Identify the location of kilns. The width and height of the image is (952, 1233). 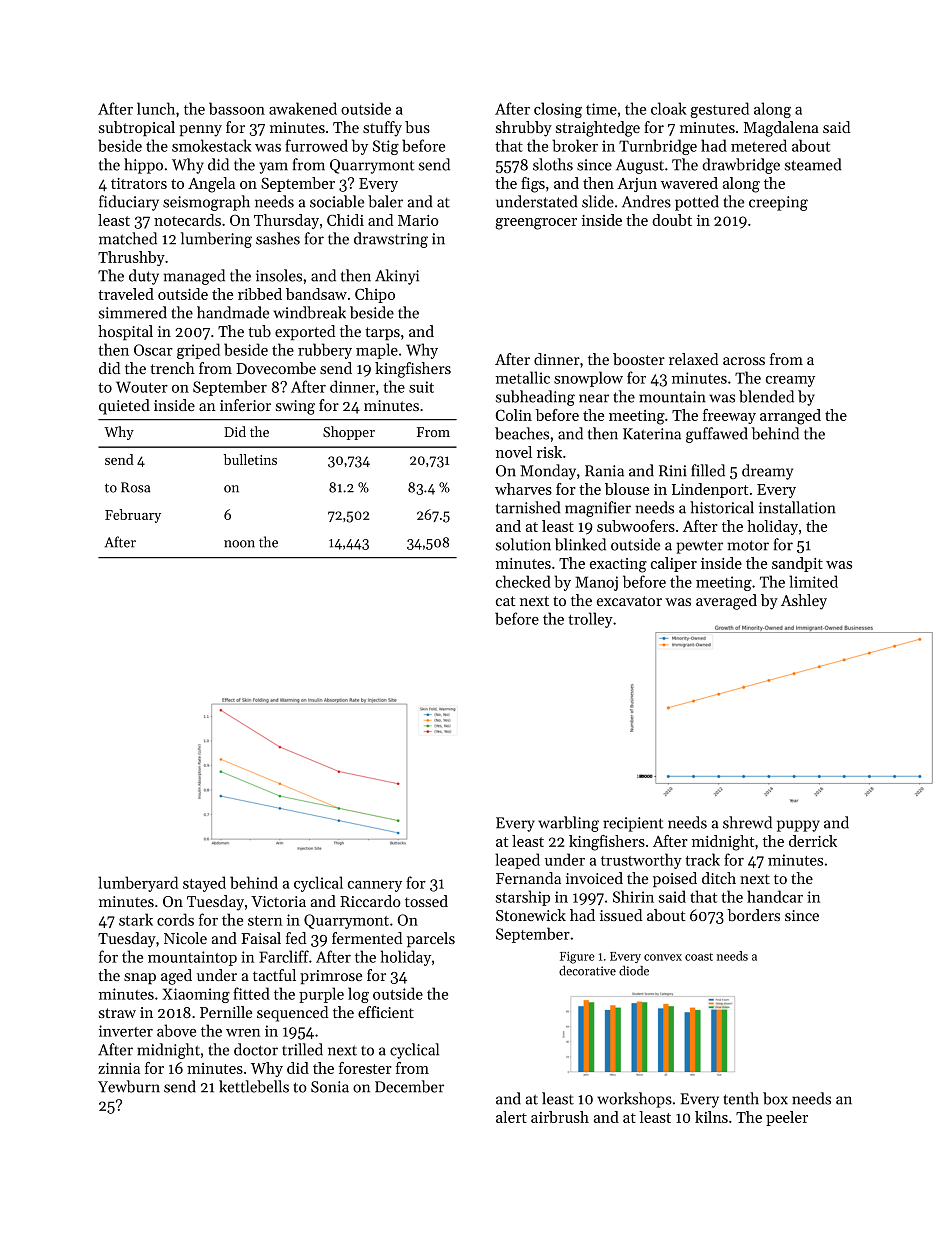
(711, 1117).
